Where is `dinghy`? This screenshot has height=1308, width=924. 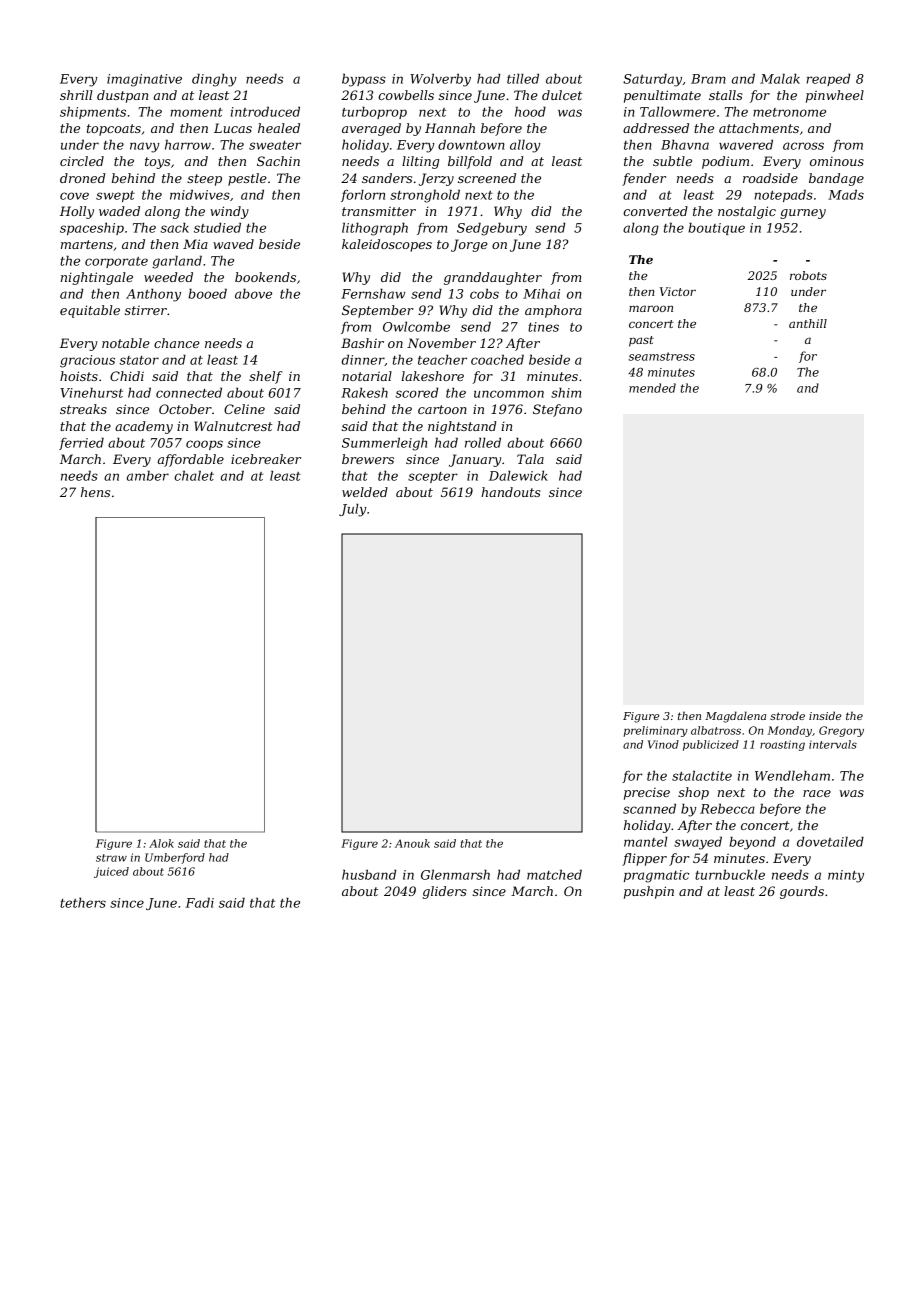
dinghy is located at coordinates (214, 80).
